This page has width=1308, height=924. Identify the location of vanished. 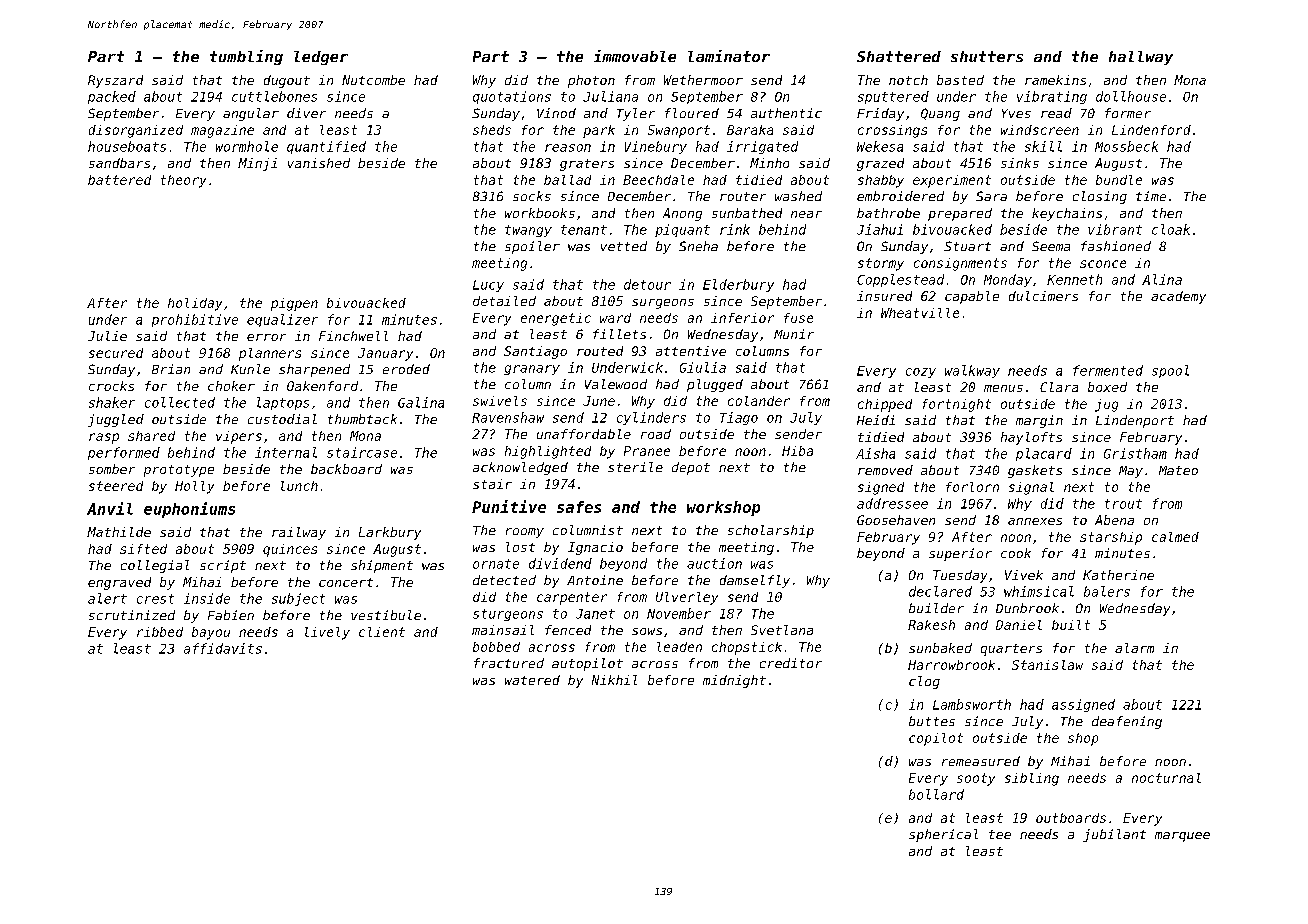
(319, 163).
